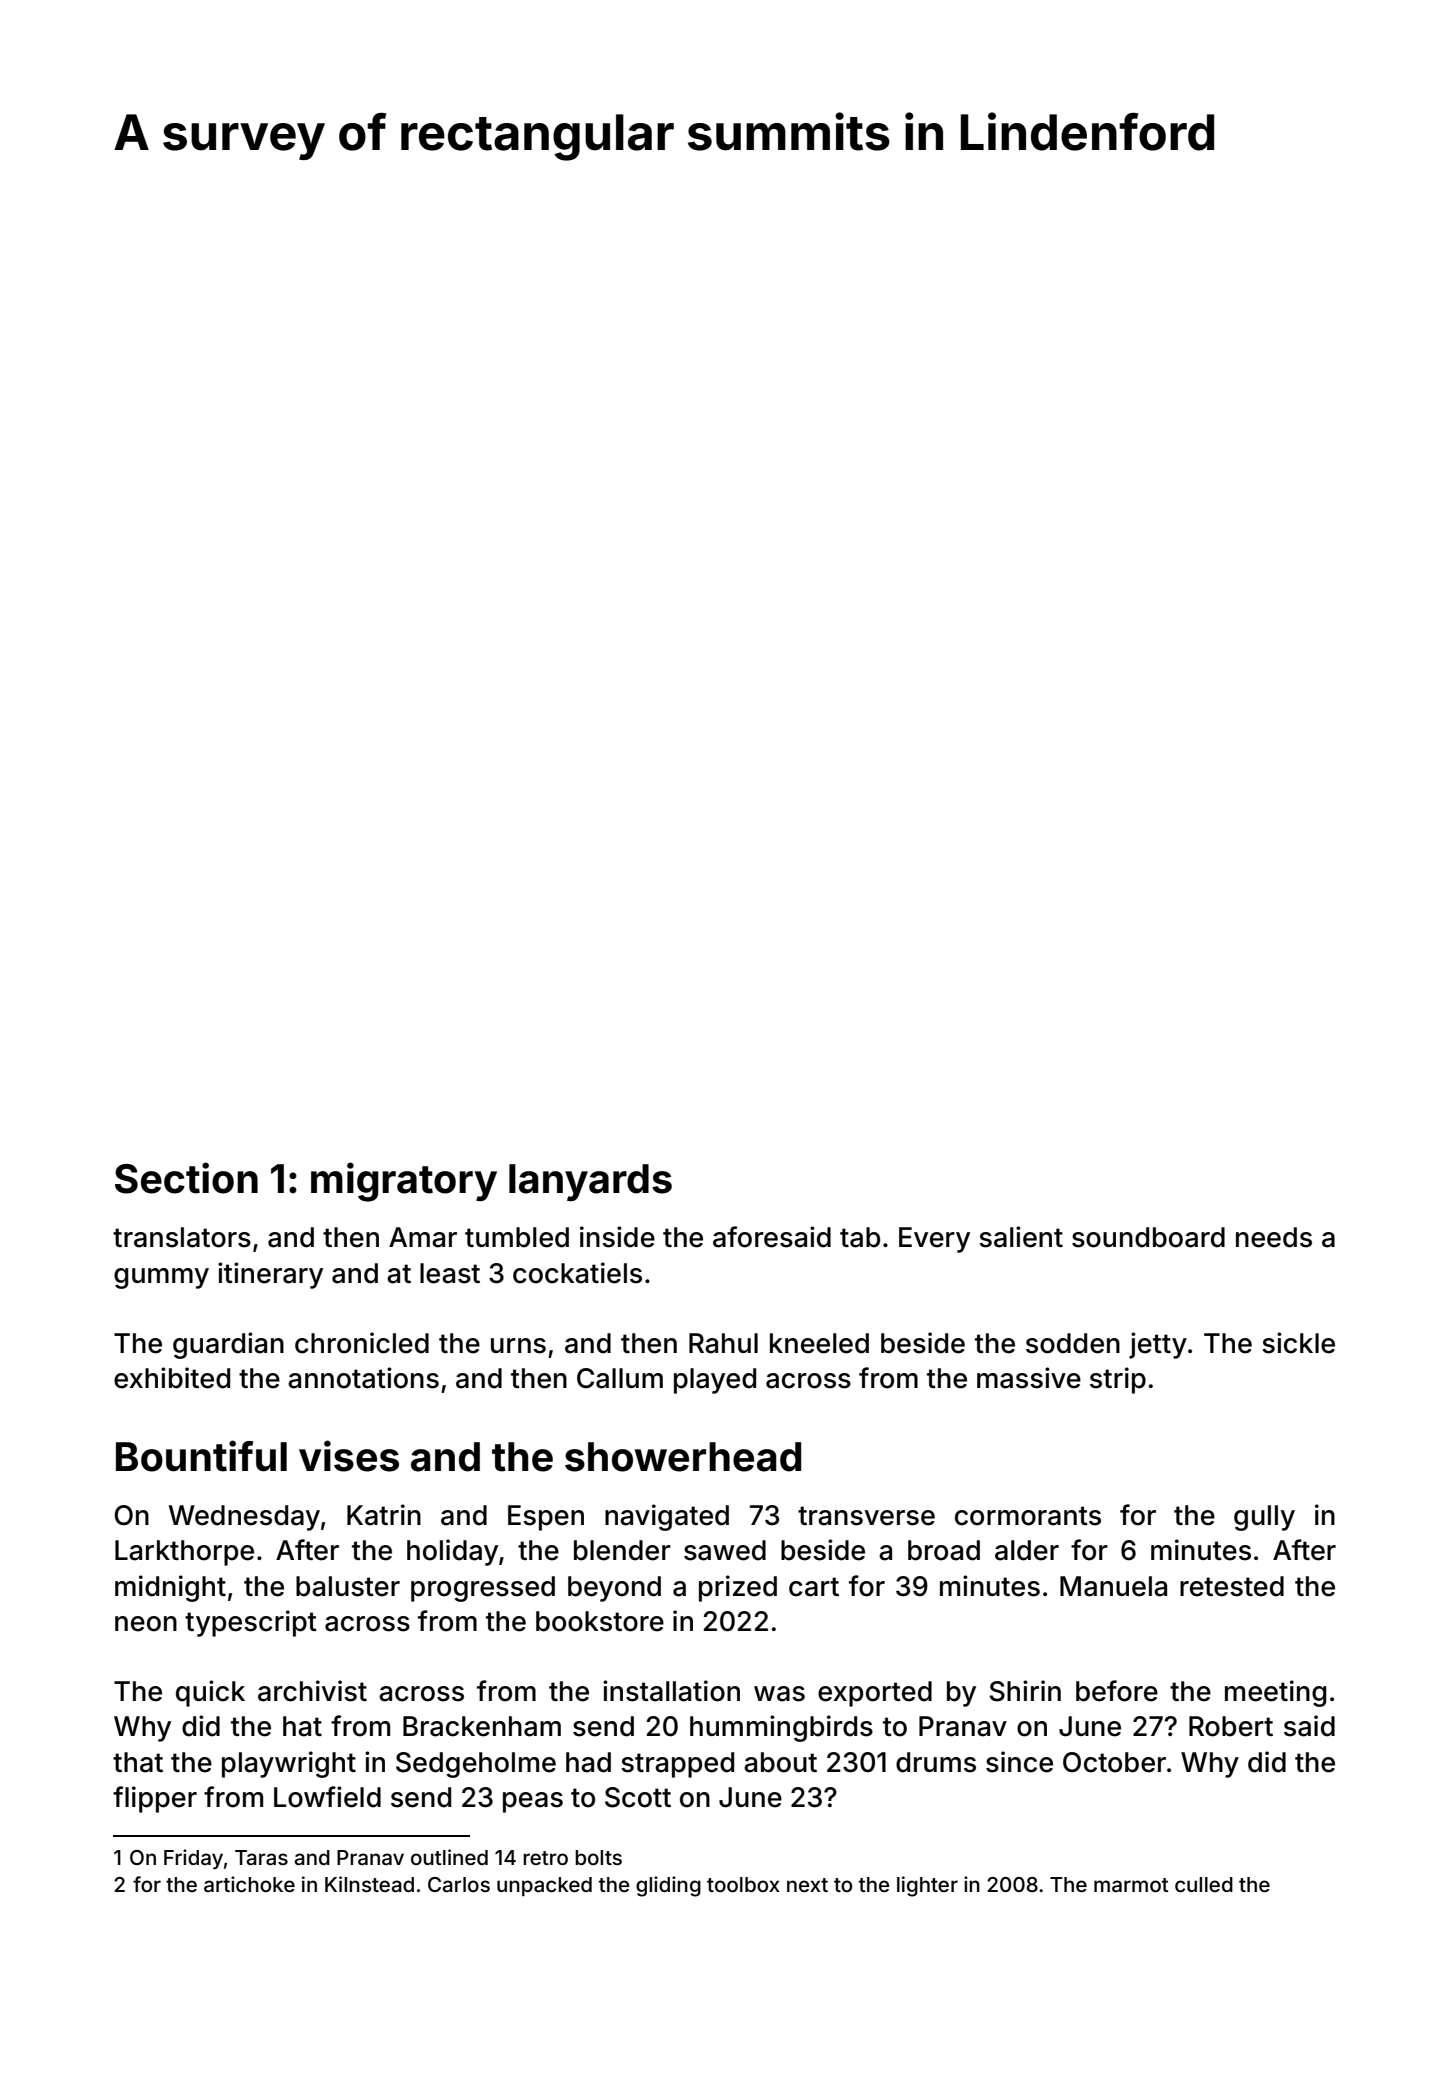 The image size is (1450, 2100). What do you see at coordinates (544, 1886) in the screenshot?
I see `unpacked` at bounding box center [544, 1886].
